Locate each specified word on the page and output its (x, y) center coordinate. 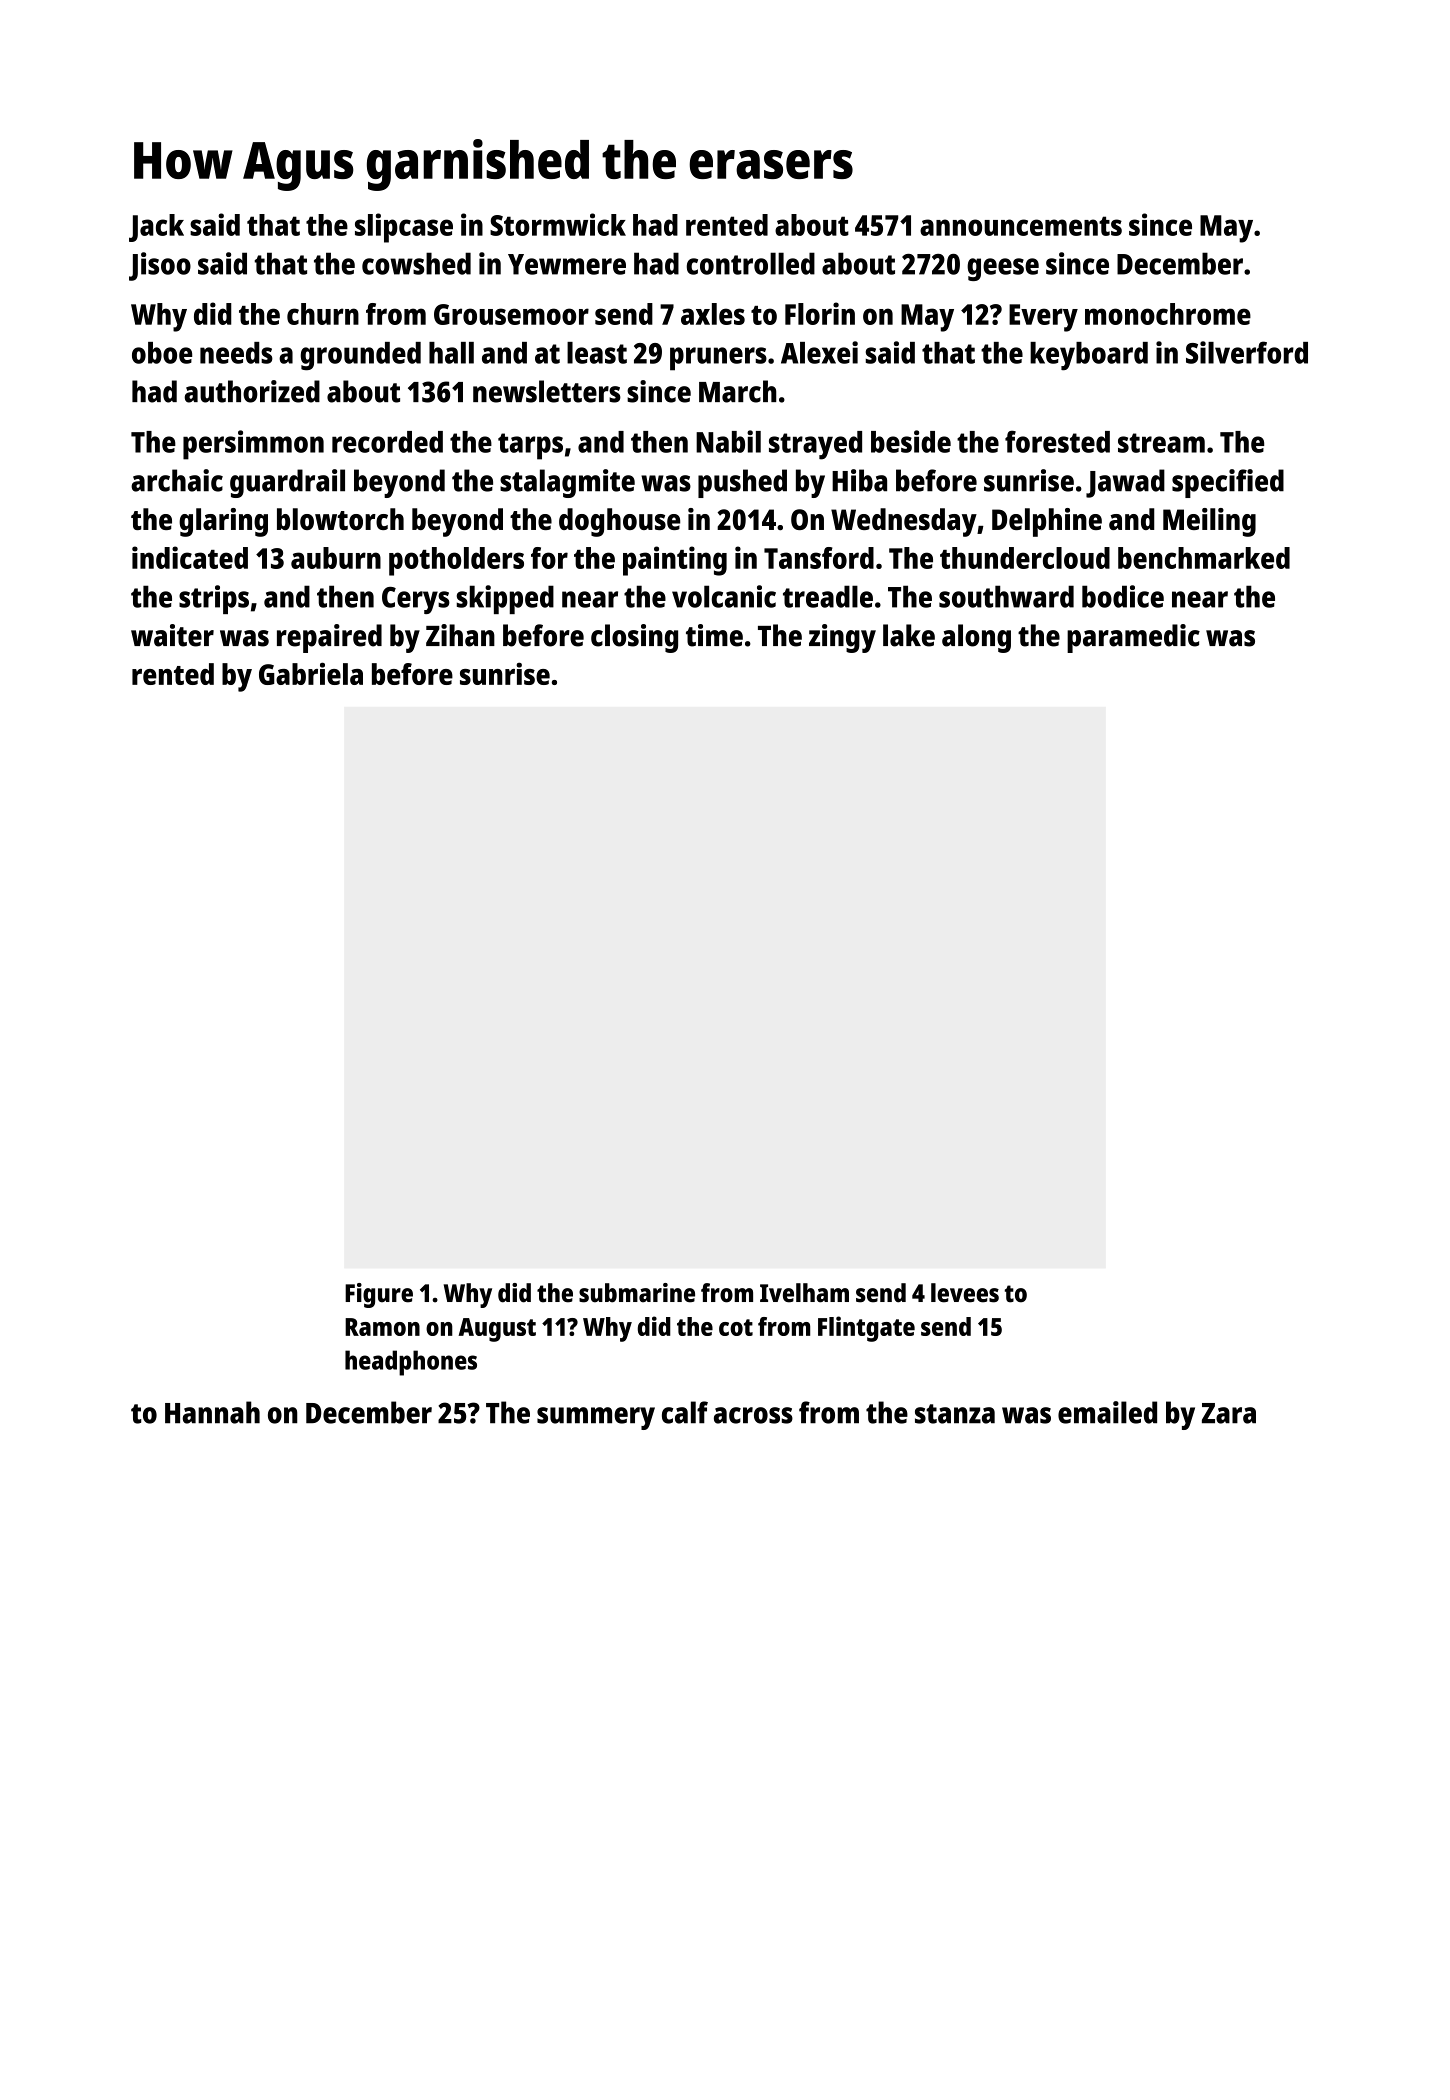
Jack (156, 228)
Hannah (212, 1412)
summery (596, 1418)
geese (1003, 269)
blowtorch (340, 519)
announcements (1021, 226)
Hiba (859, 480)
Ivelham (804, 1293)
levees (965, 1293)
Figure (379, 1295)
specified (1228, 483)
